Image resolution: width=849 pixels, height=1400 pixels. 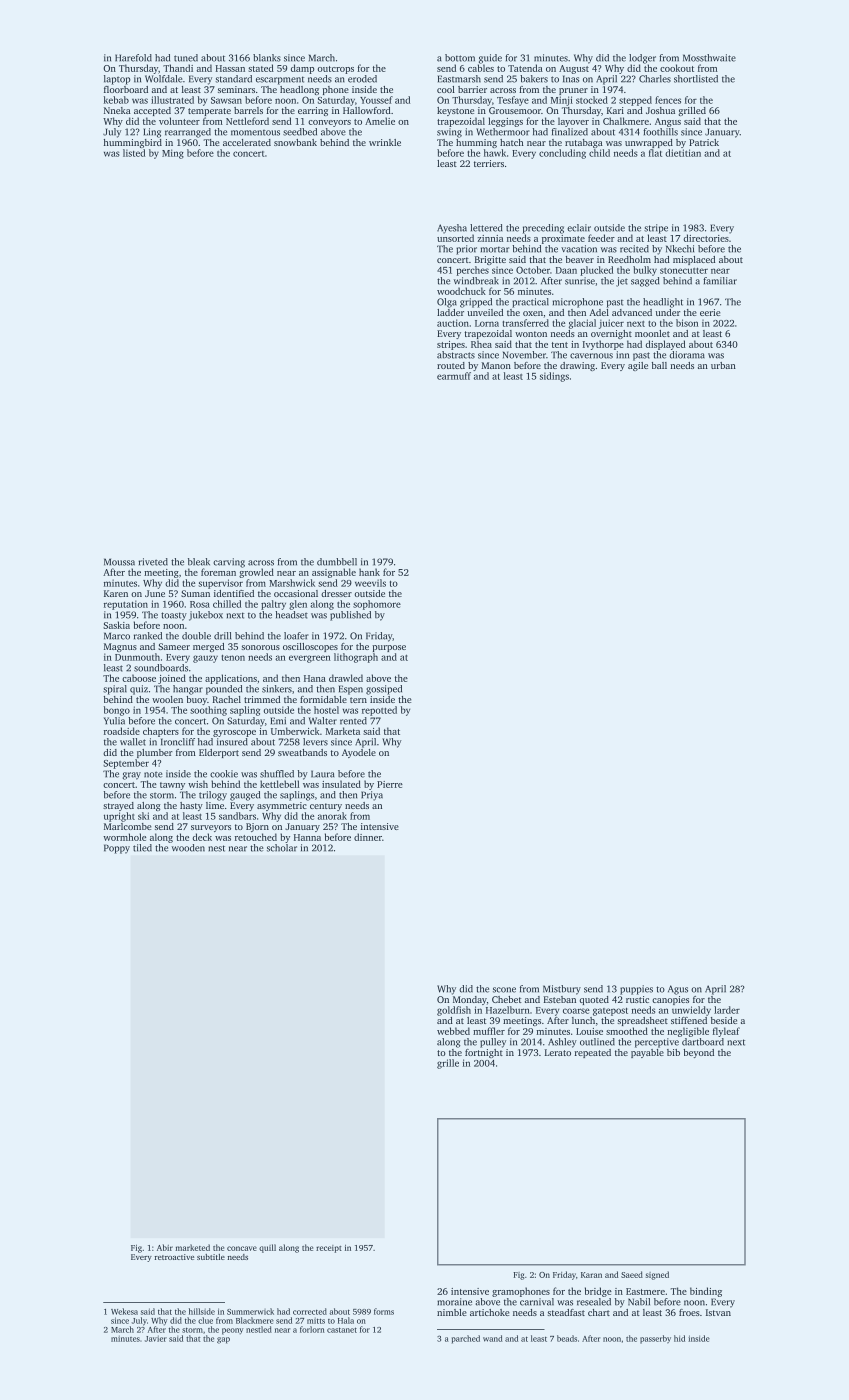 What do you see at coordinates (636, 990) in the image?
I see `puppies` at bounding box center [636, 990].
